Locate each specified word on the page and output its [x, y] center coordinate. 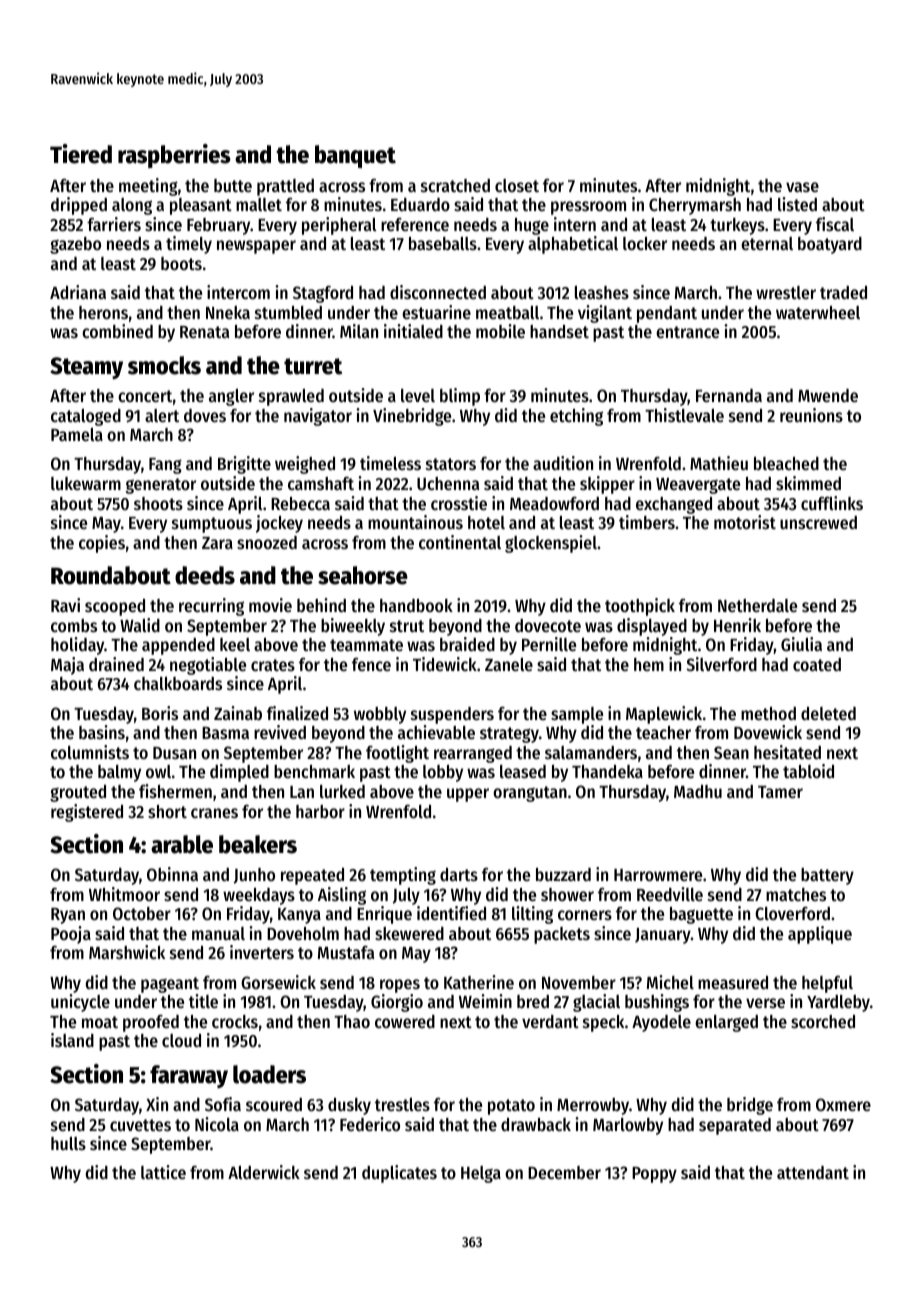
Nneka [228, 312]
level [418, 395]
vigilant [605, 314]
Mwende [828, 395]
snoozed [267, 542]
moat [100, 1022]
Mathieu [719, 463]
